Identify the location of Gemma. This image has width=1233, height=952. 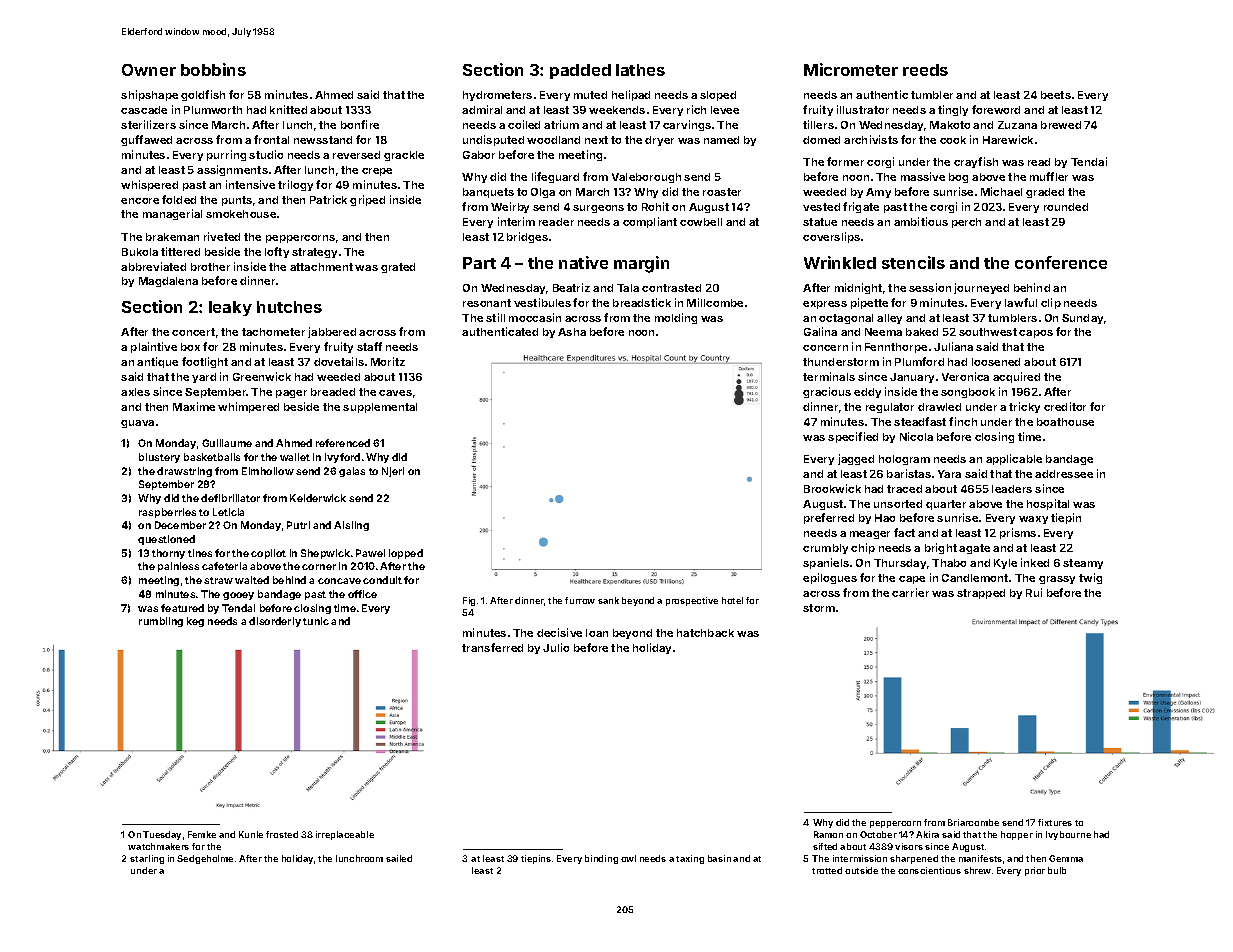
(1066, 858).
